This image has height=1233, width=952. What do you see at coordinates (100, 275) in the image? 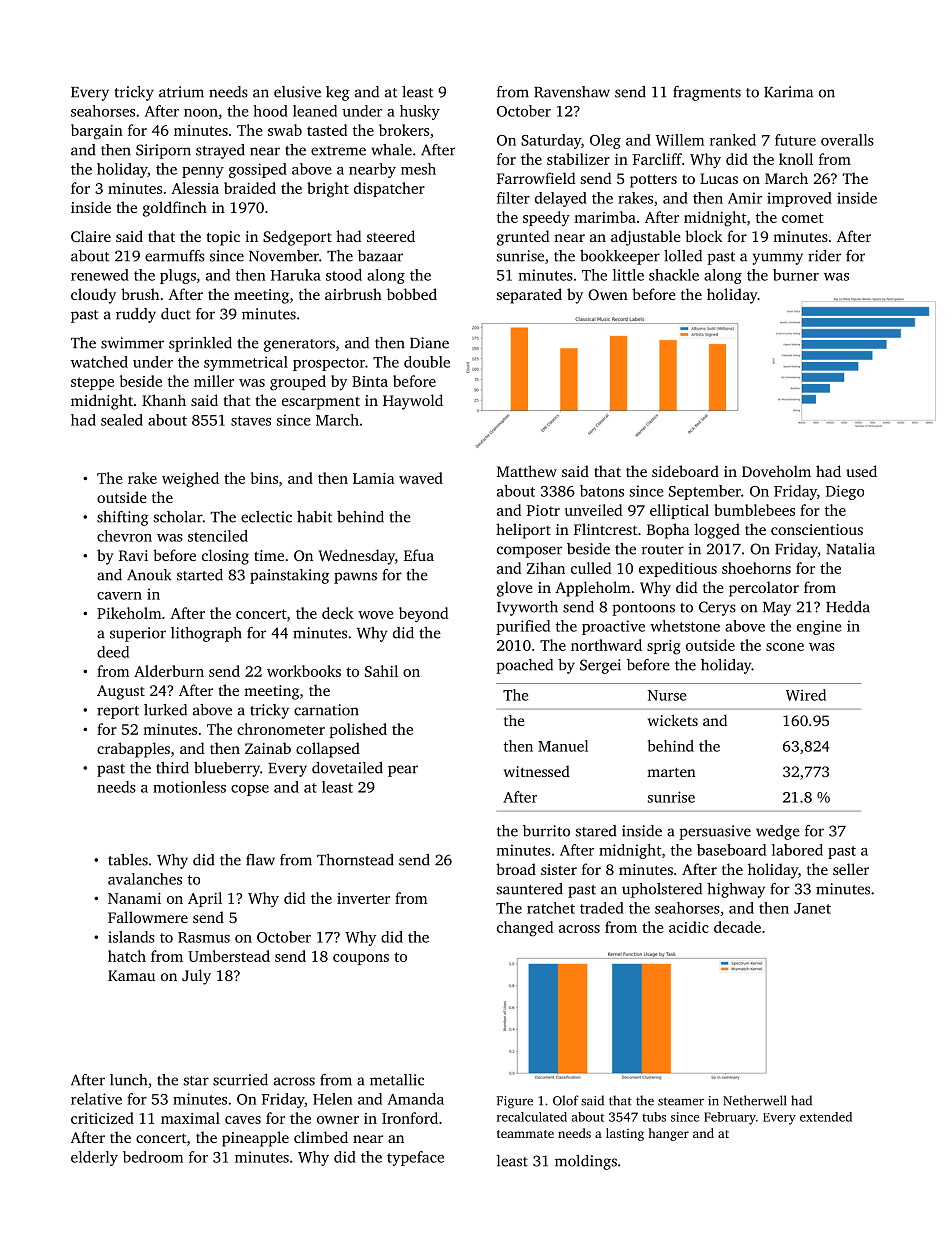
I see `renewed` at bounding box center [100, 275].
